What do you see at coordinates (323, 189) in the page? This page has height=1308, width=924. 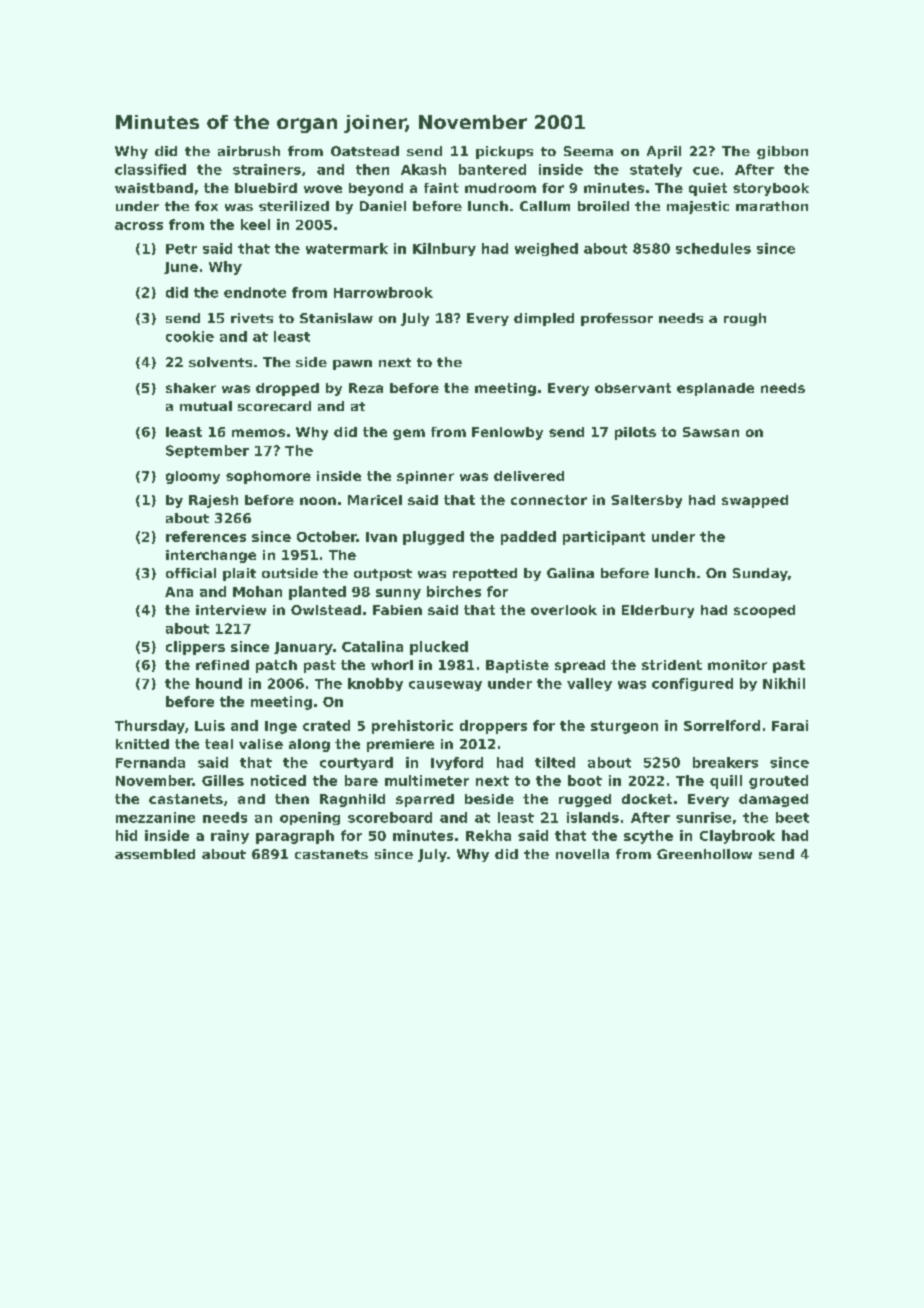 I see `wove` at bounding box center [323, 189].
